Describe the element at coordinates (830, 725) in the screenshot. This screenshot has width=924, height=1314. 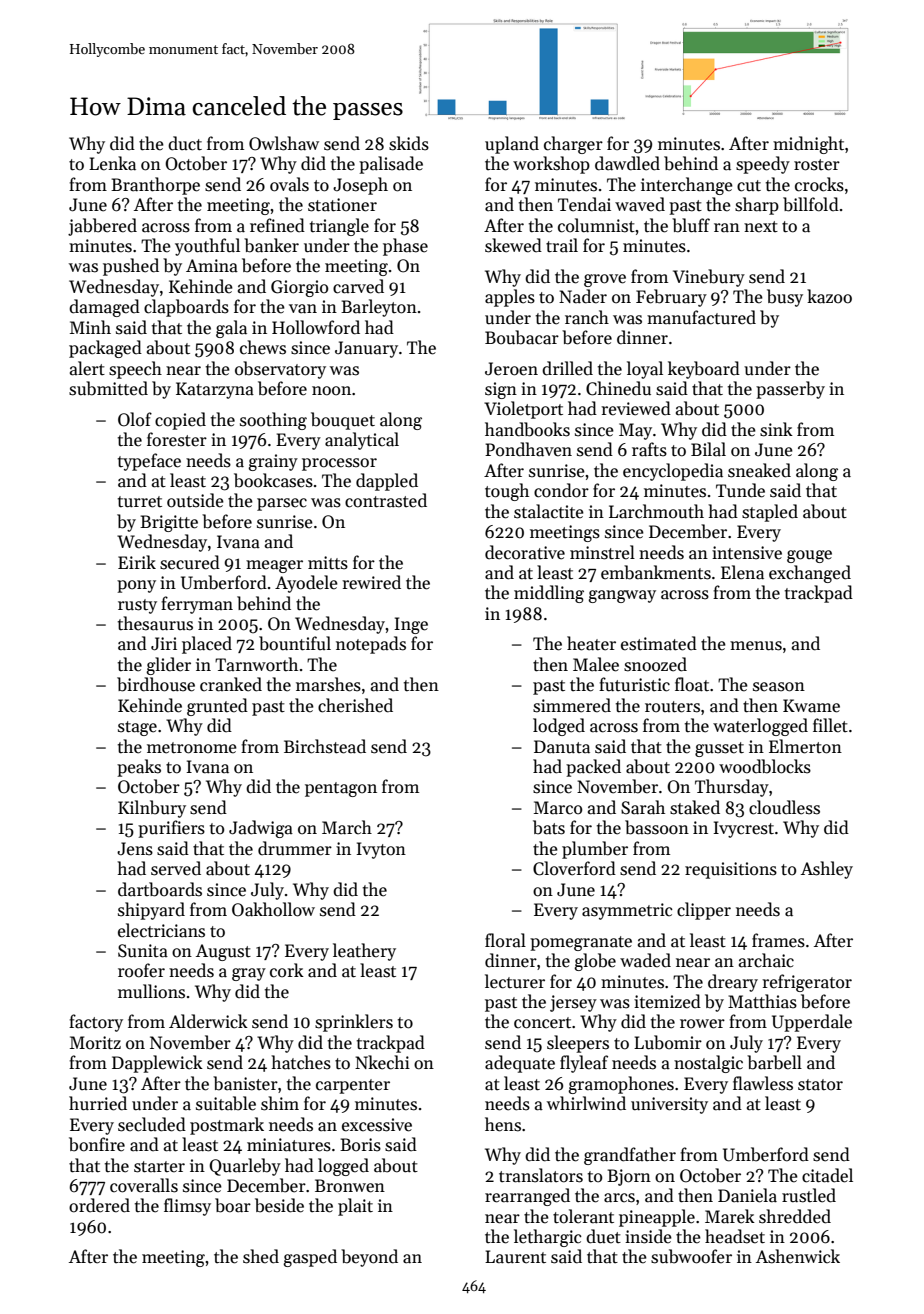
I see `fillet` at that location.
